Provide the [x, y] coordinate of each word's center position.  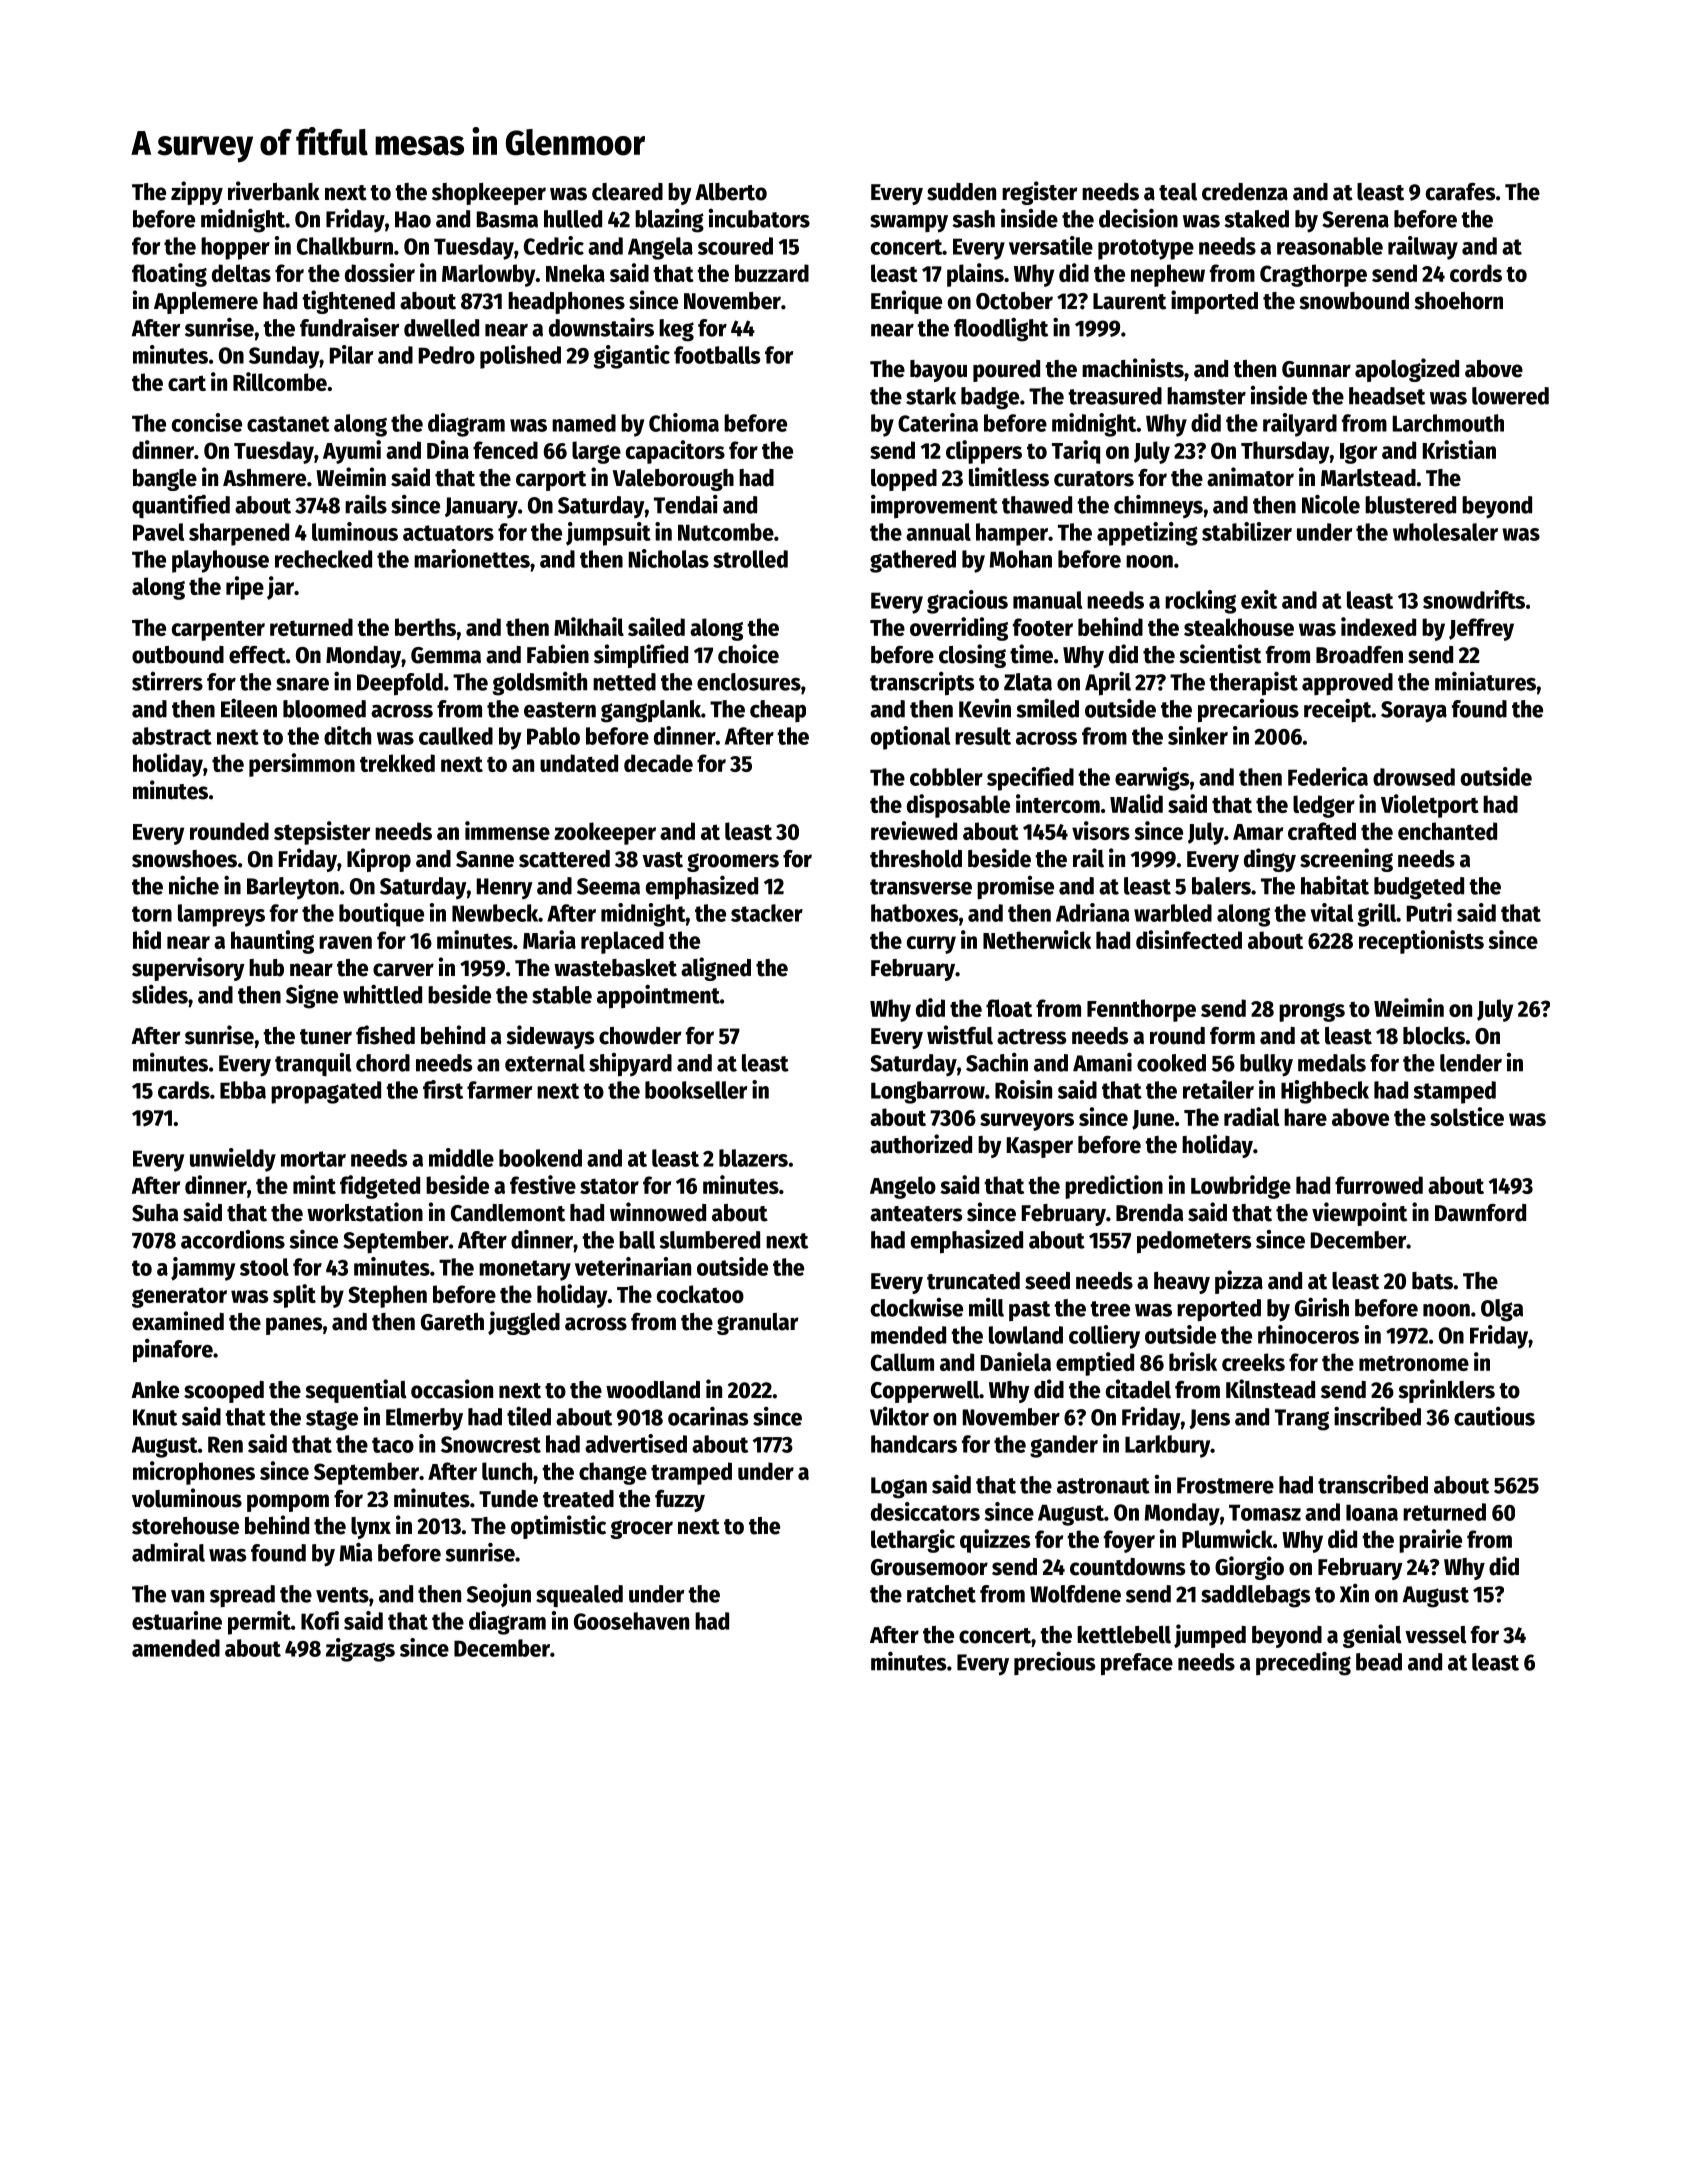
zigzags [360, 1650]
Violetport [1430, 806]
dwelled [441, 328]
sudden [961, 192]
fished [385, 1035]
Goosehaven [631, 1621]
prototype [1146, 249]
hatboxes [914, 913]
